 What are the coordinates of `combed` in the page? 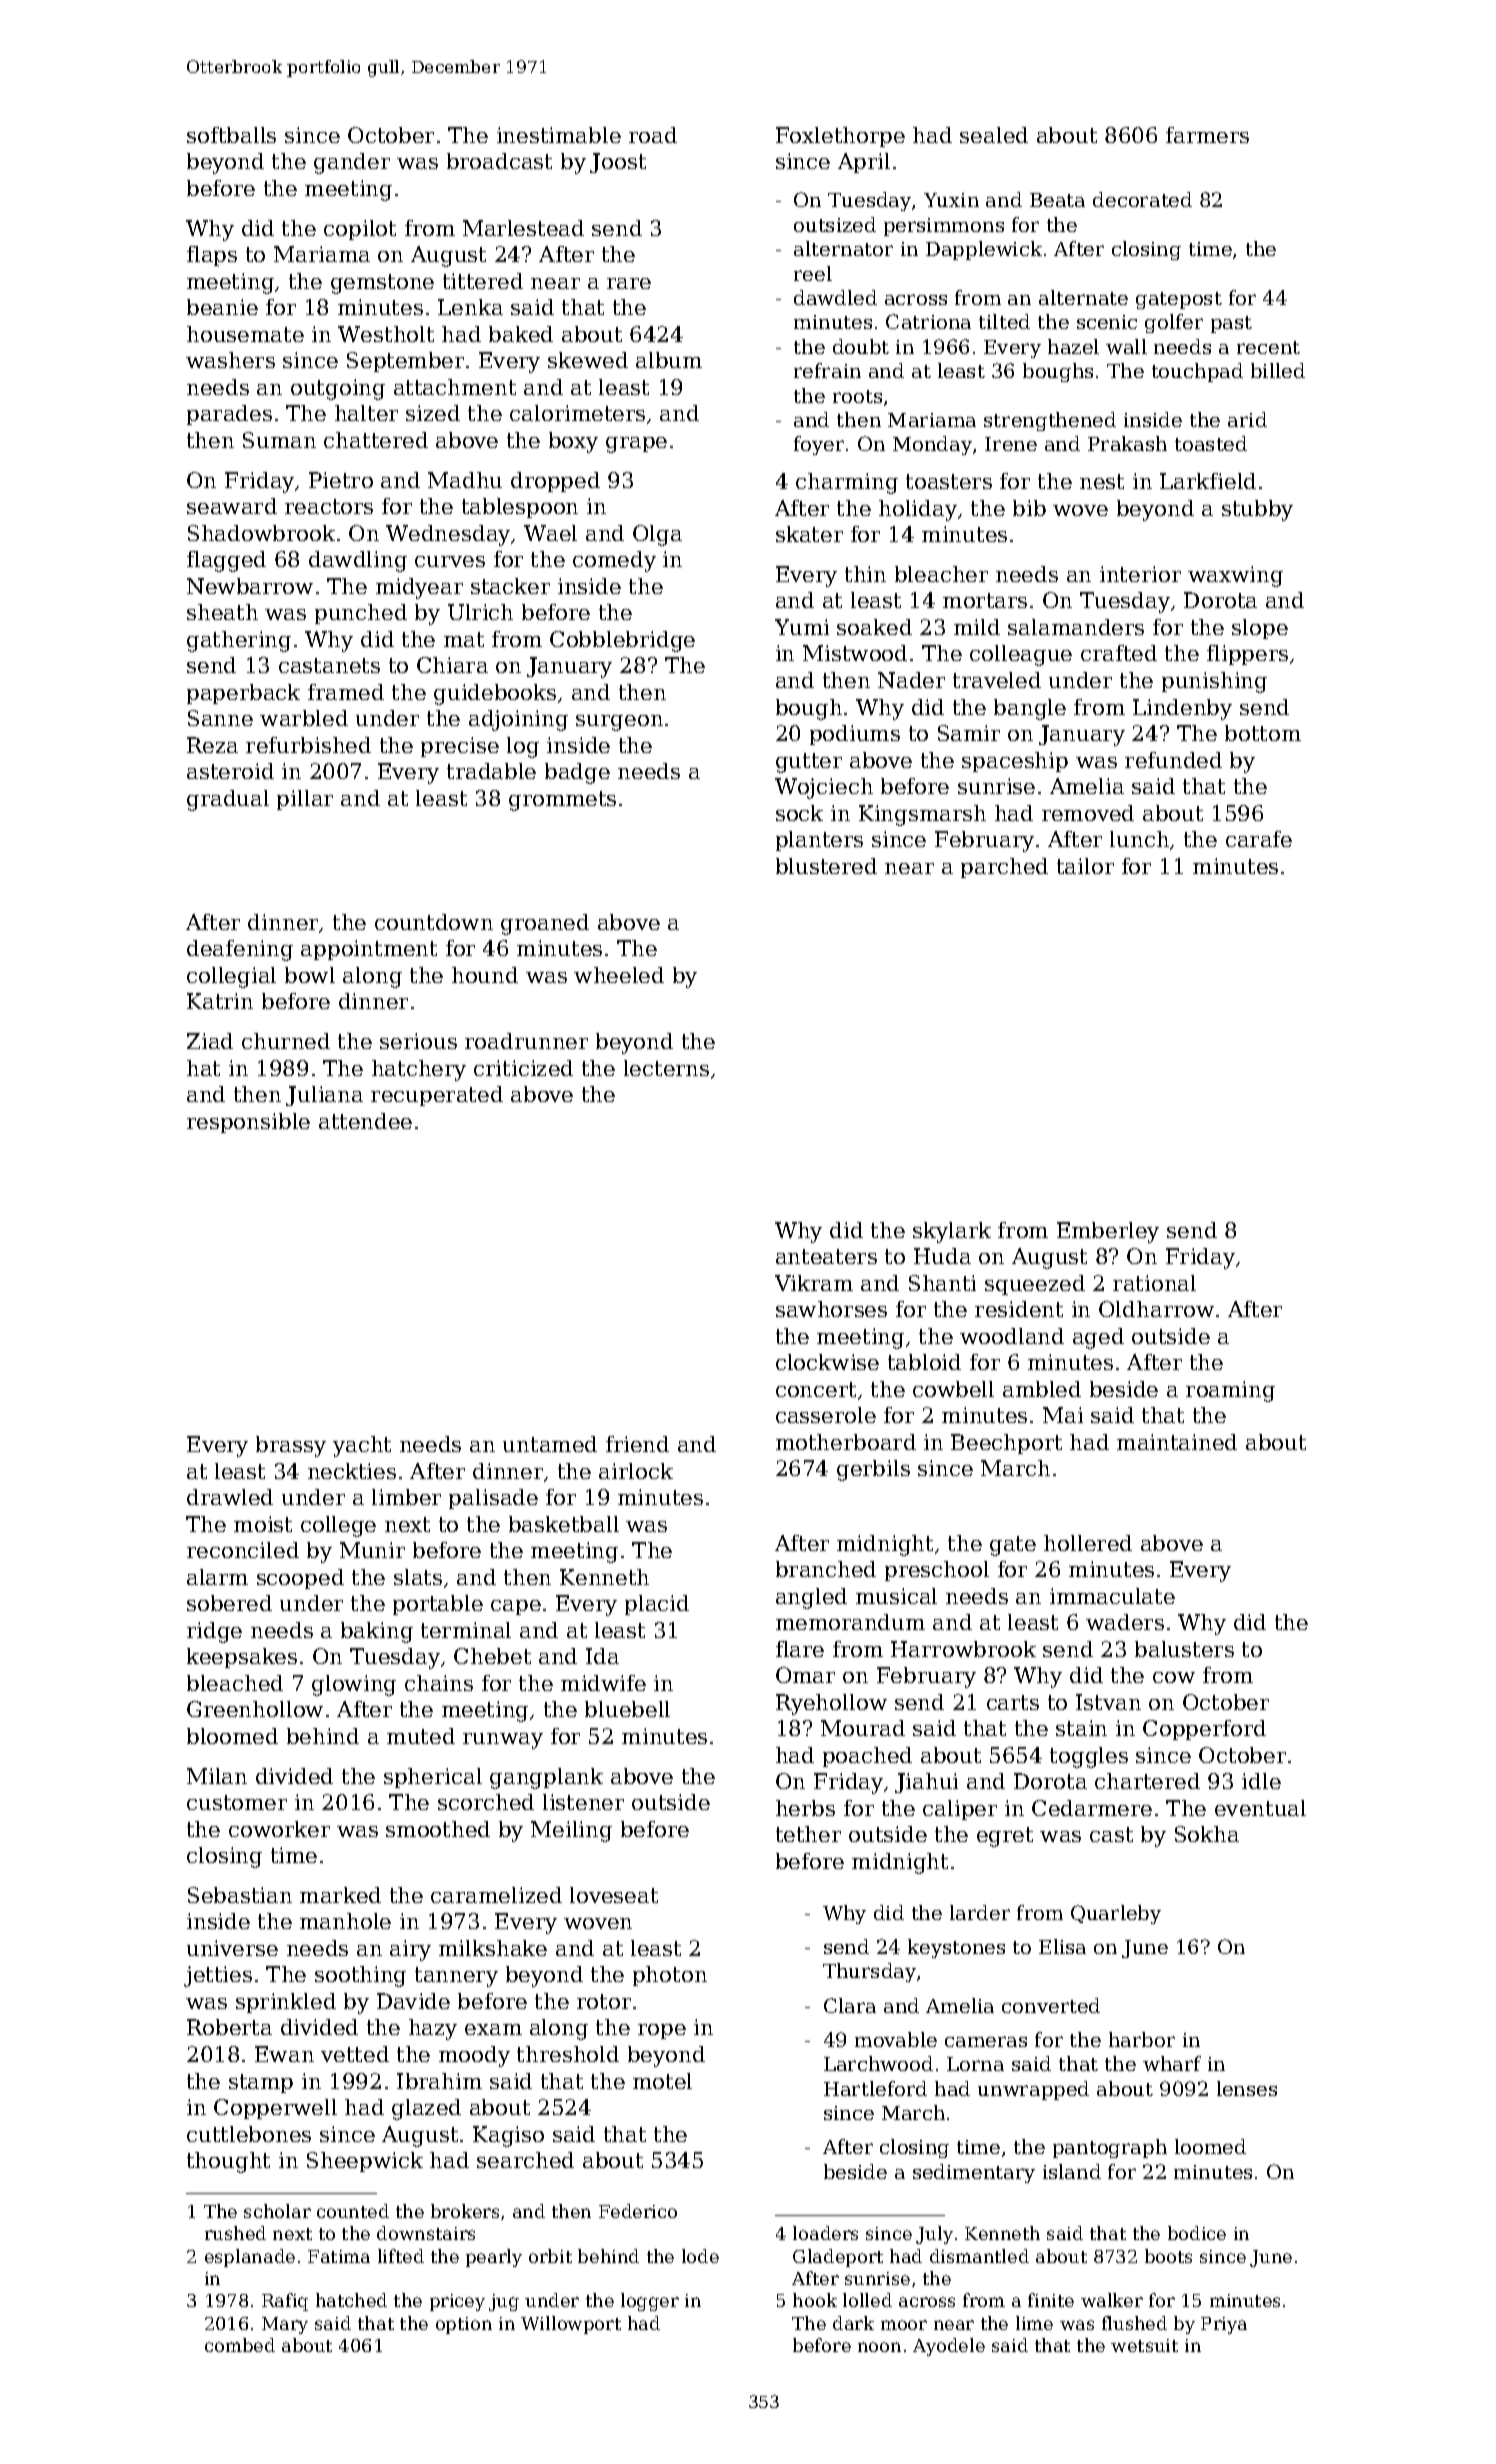 It's located at (240, 2345).
